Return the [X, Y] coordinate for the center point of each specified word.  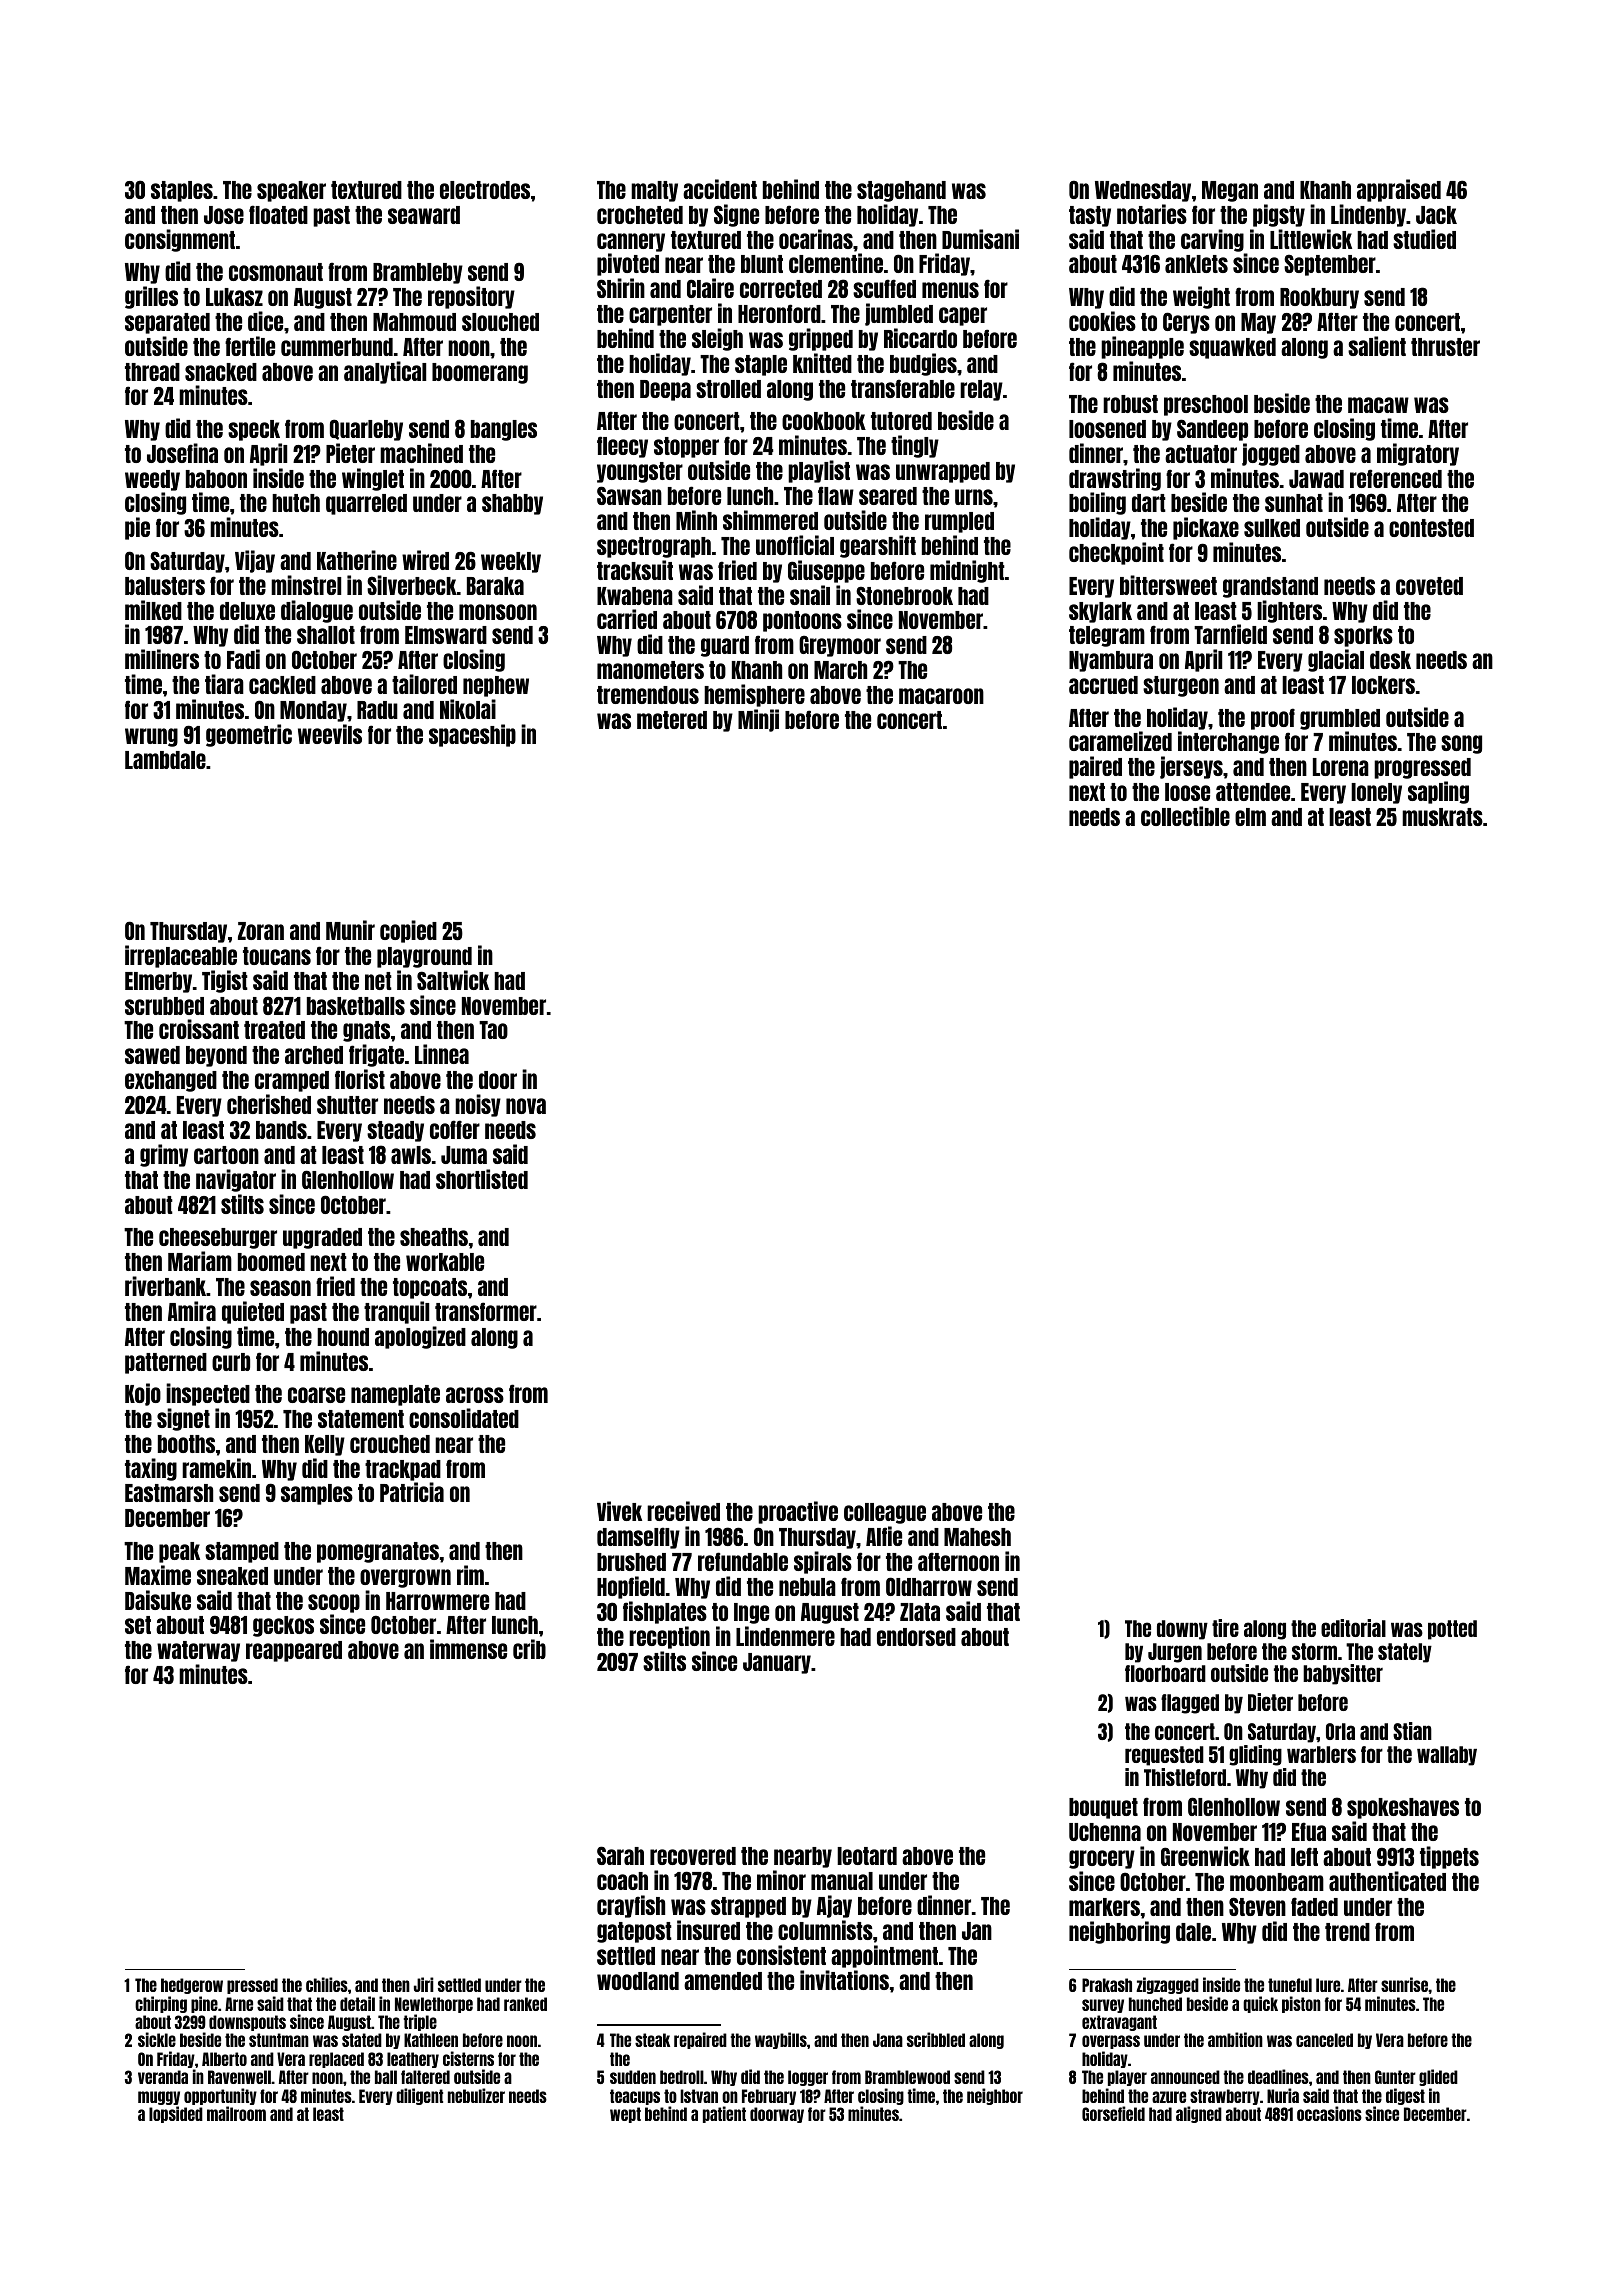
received [683, 1511]
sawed [152, 1055]
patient [724, 2114]
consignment [180, 240]
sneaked [232, 1576]
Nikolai [468, 709]
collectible [1185, 816]
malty [654, 191]
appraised [1399, 190]
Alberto [224, 2059]
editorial [1353, 1628]
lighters [1289, 611]
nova [526, 1106]
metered [672, 720]
